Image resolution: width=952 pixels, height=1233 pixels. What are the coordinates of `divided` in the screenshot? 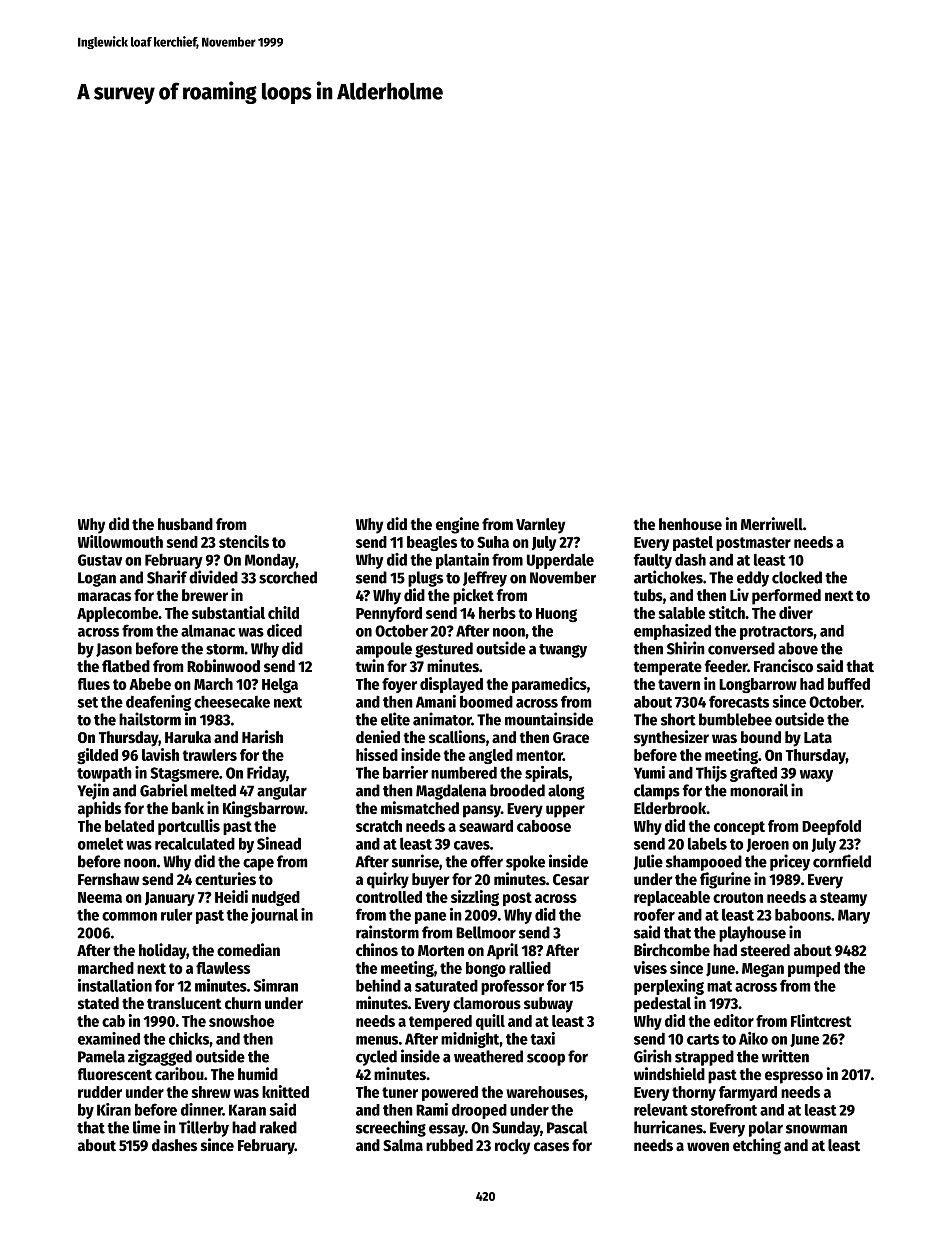 It's located at (213, 577).
